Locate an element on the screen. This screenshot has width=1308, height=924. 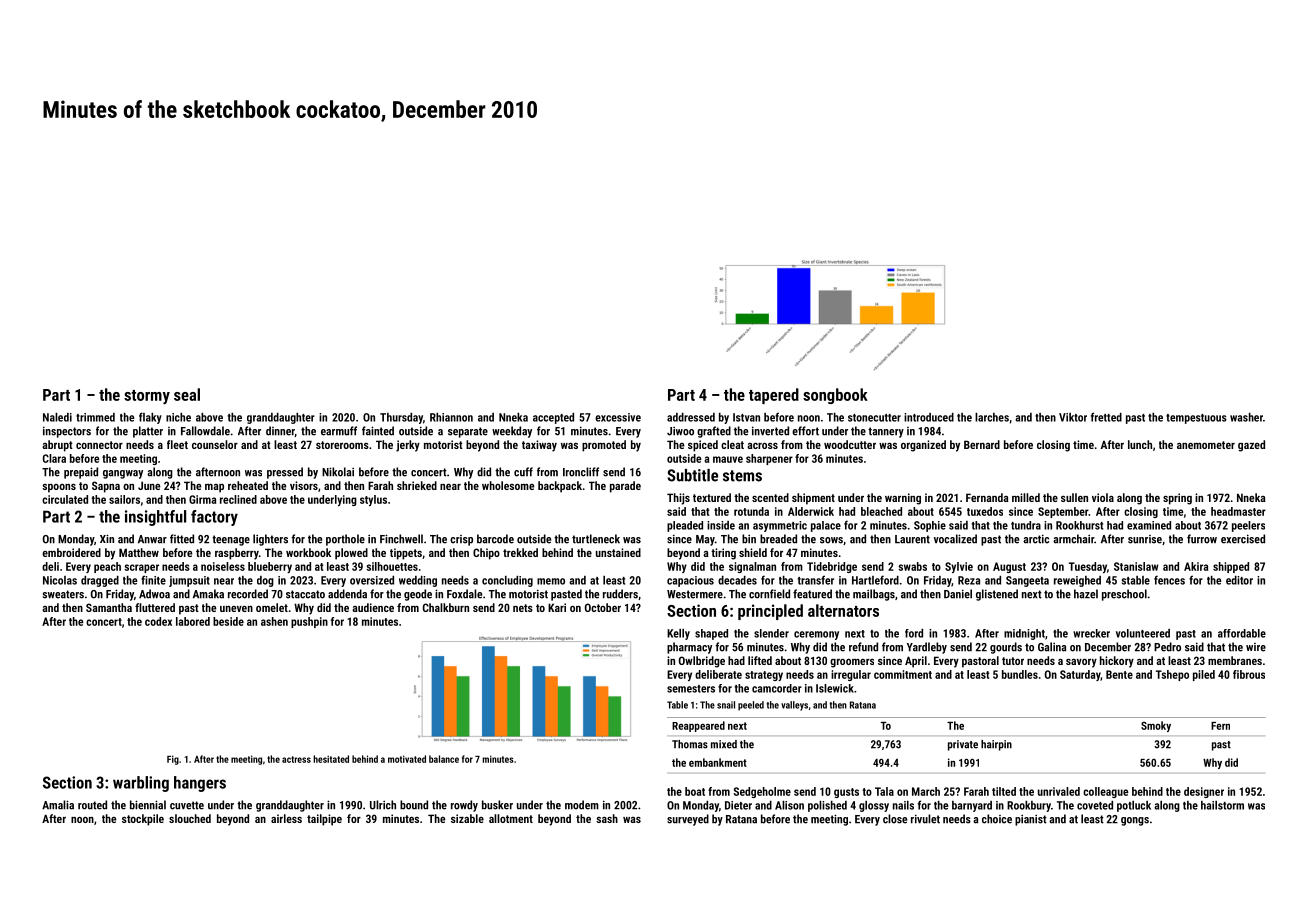
songbook is located at coordinates (835, 396).
